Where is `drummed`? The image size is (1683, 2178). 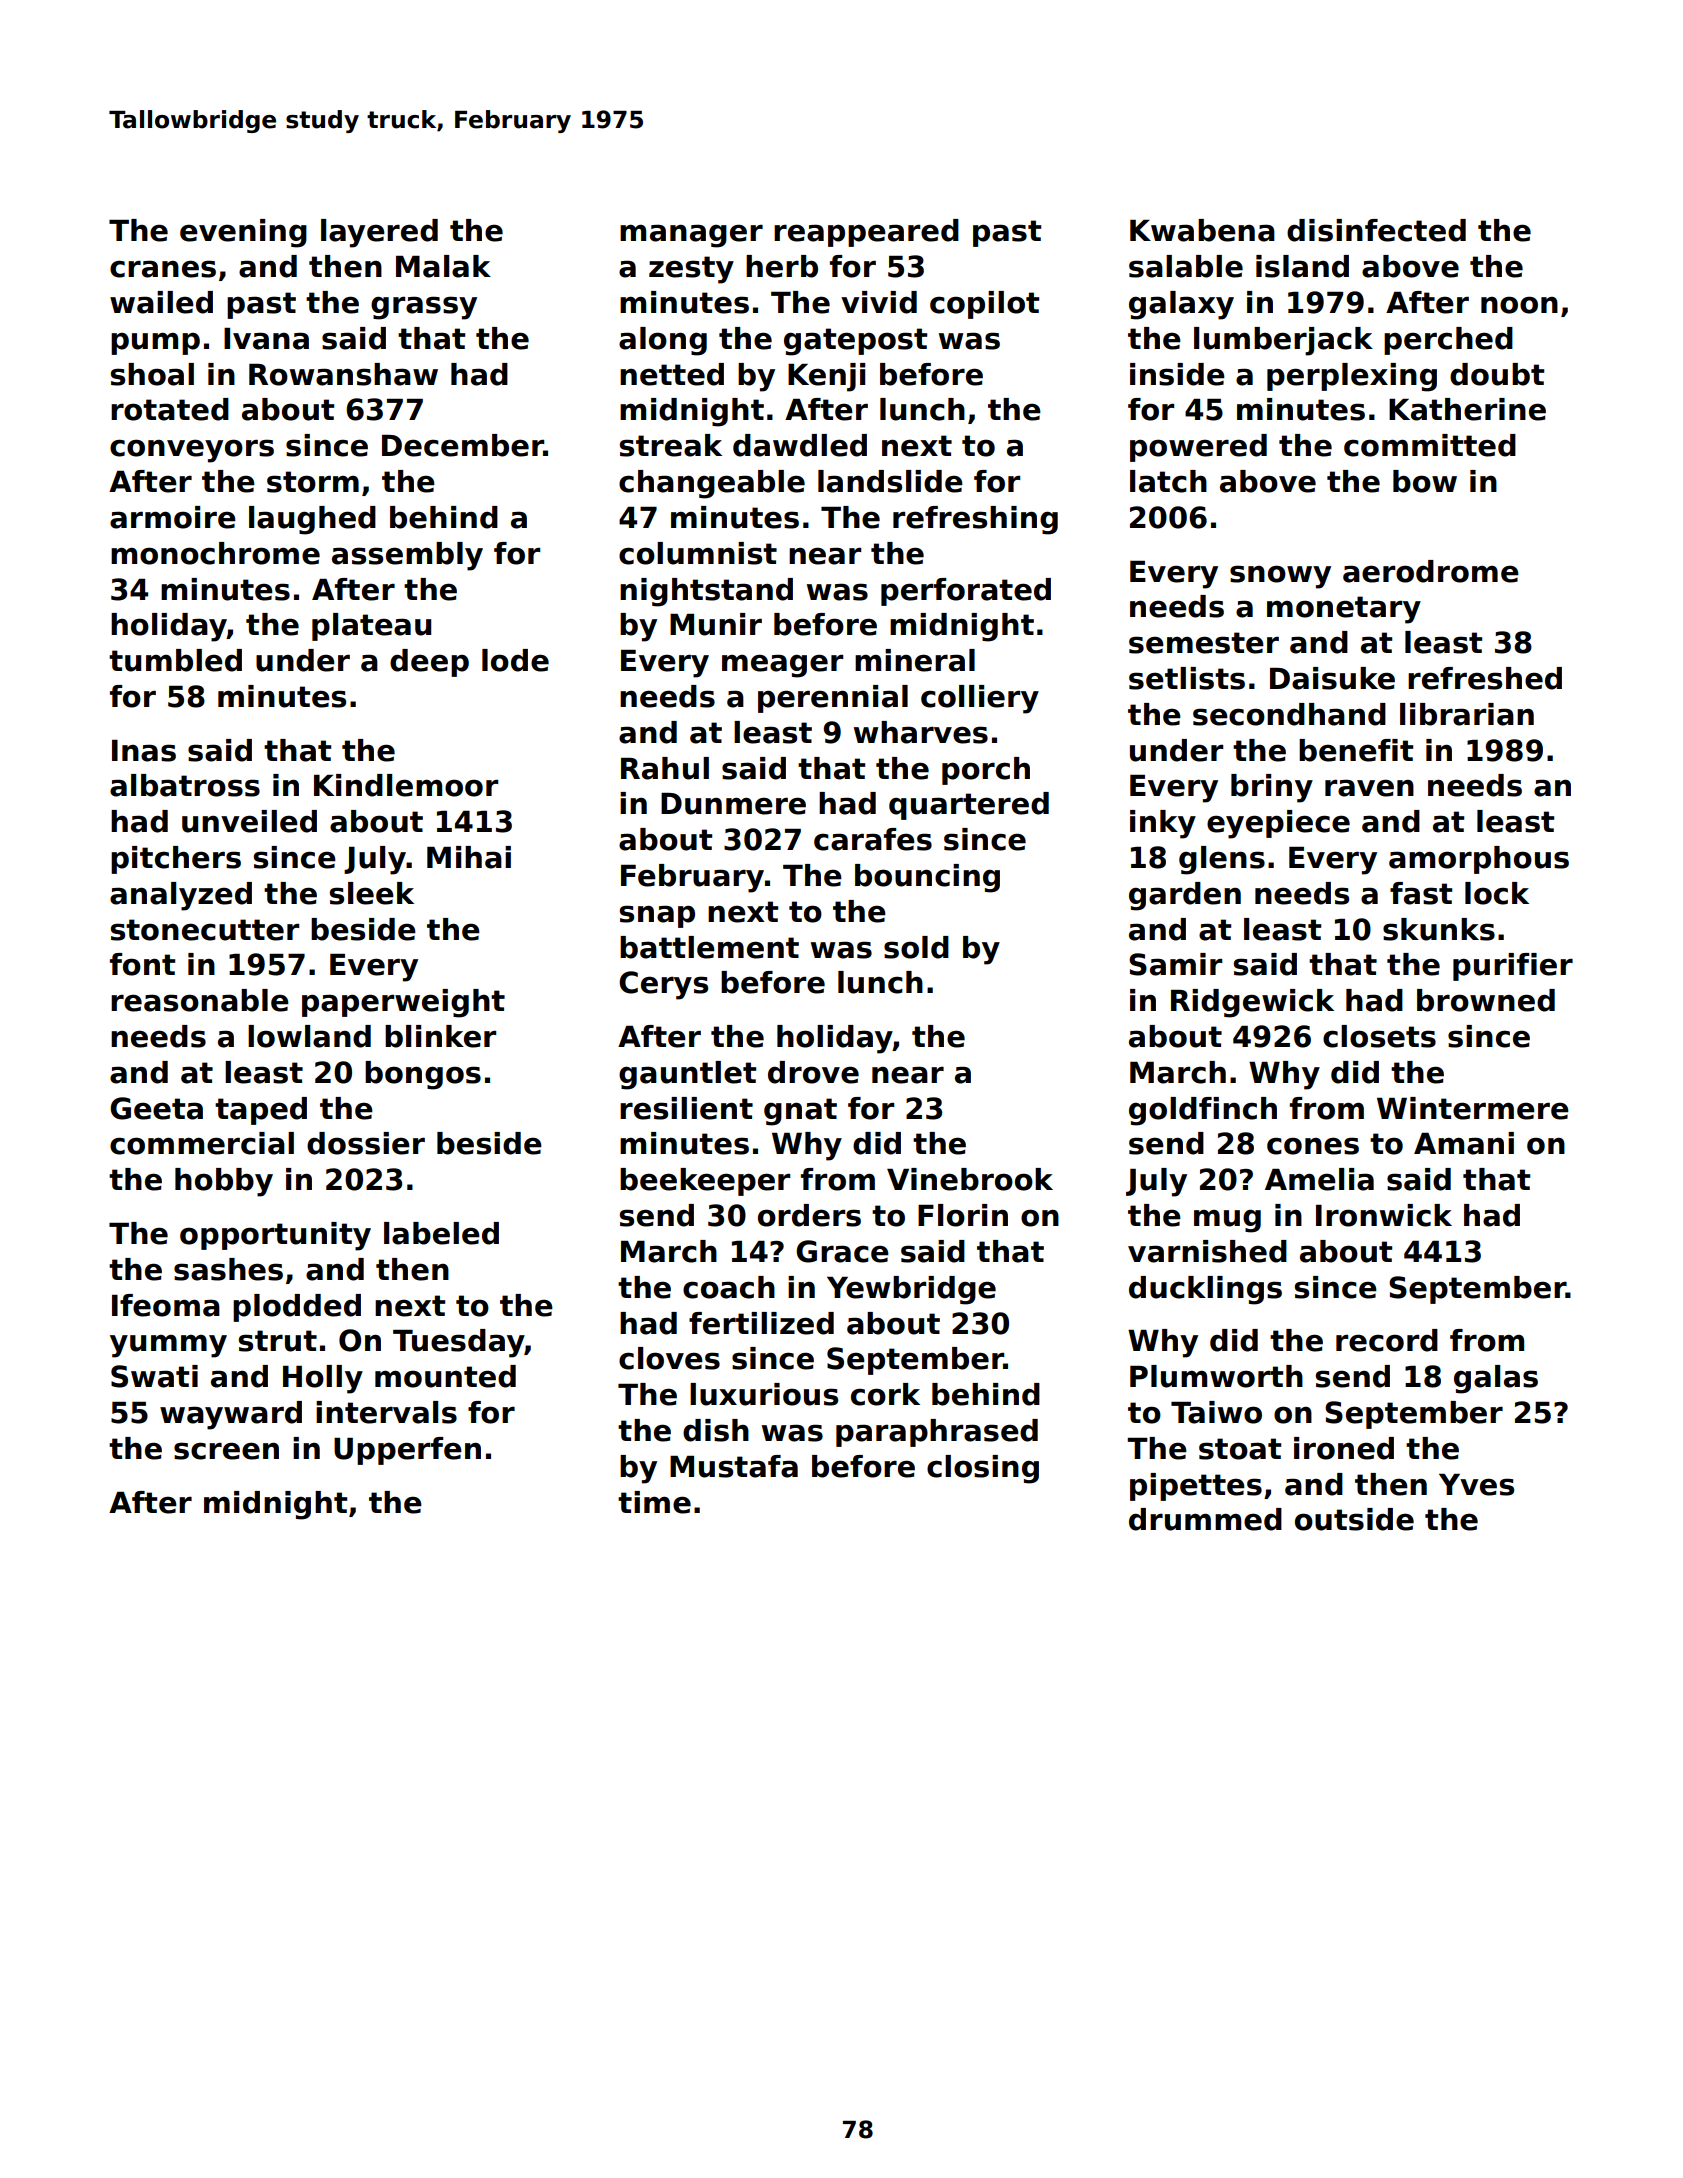
drummed is located at coordinates (1205, 1519).
